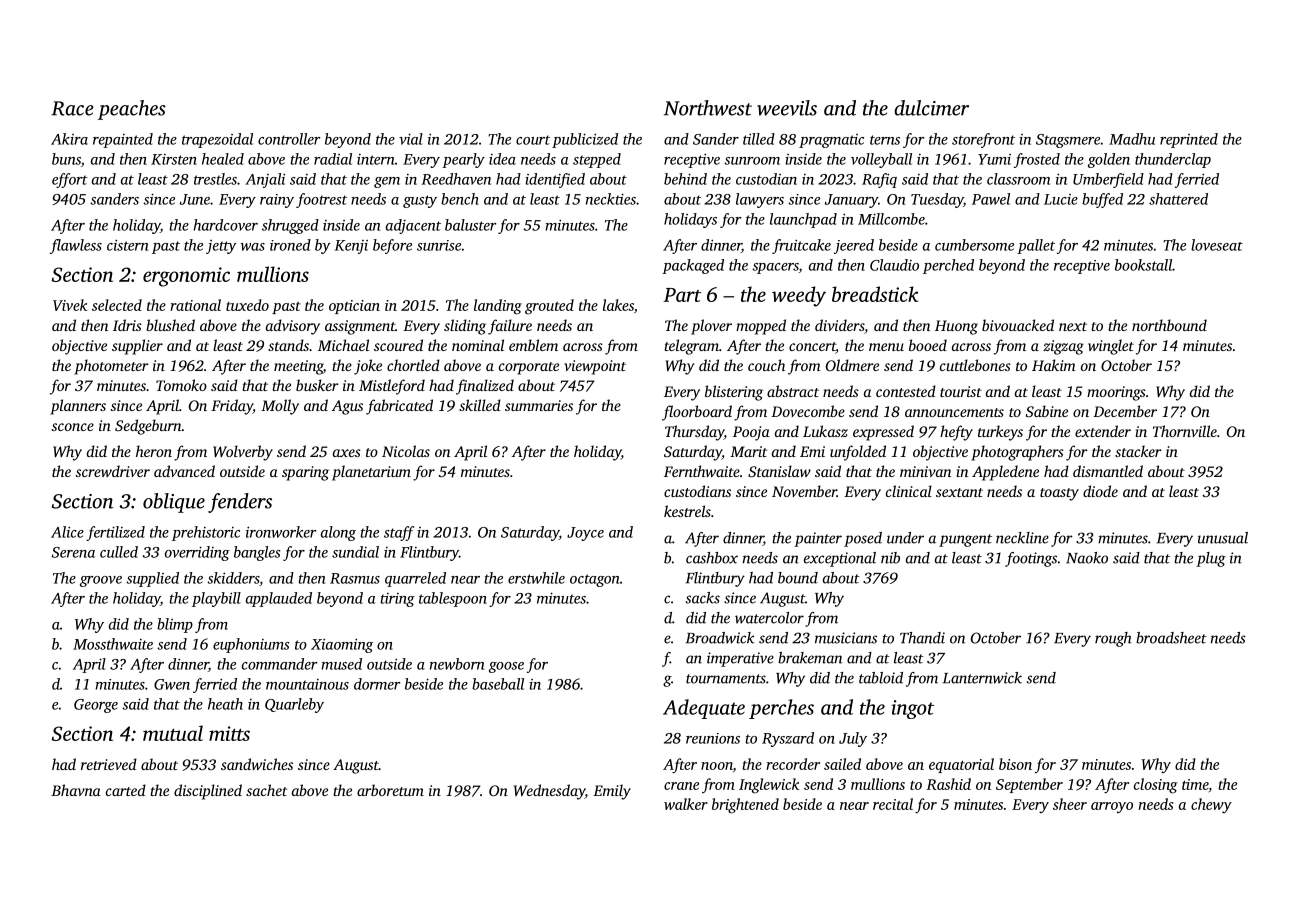 This document has width=1308, height=924. I want to click on Fernthwaite, so click(702, 471).
